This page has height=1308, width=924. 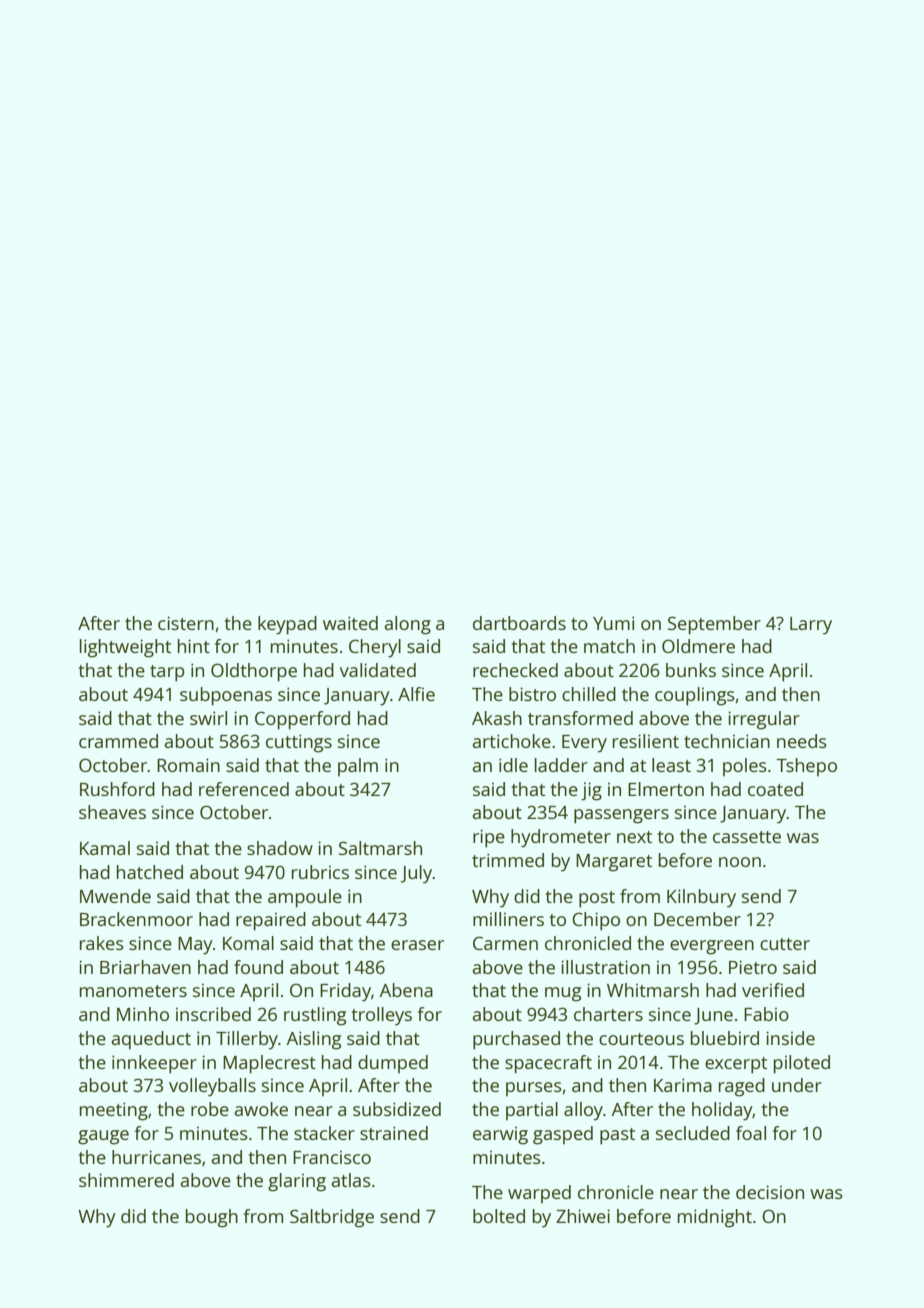 I want to click on volleyballs, so click(x=212, y=1087).
